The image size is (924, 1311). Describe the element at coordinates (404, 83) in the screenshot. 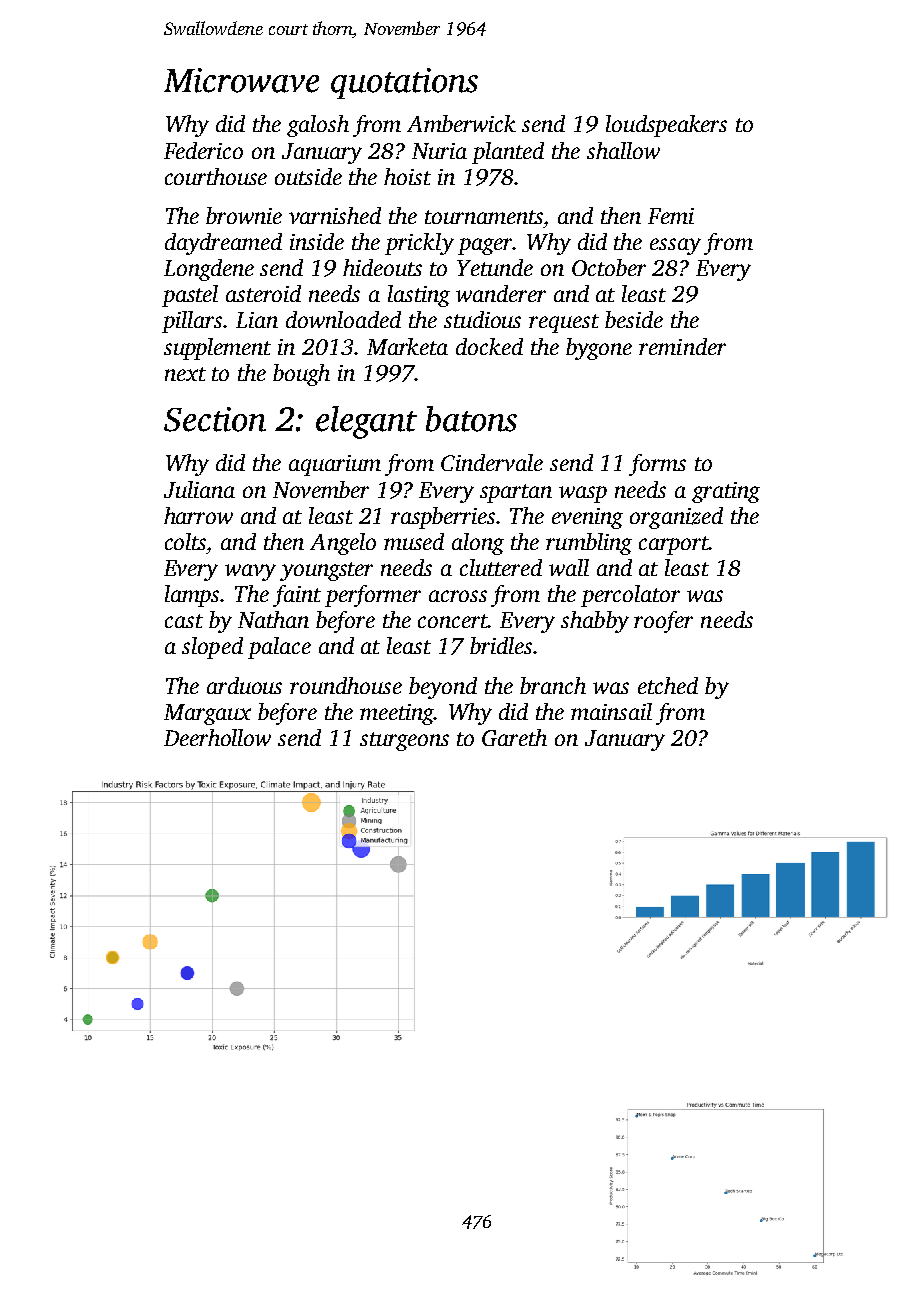

I see `quotations` at that location.
